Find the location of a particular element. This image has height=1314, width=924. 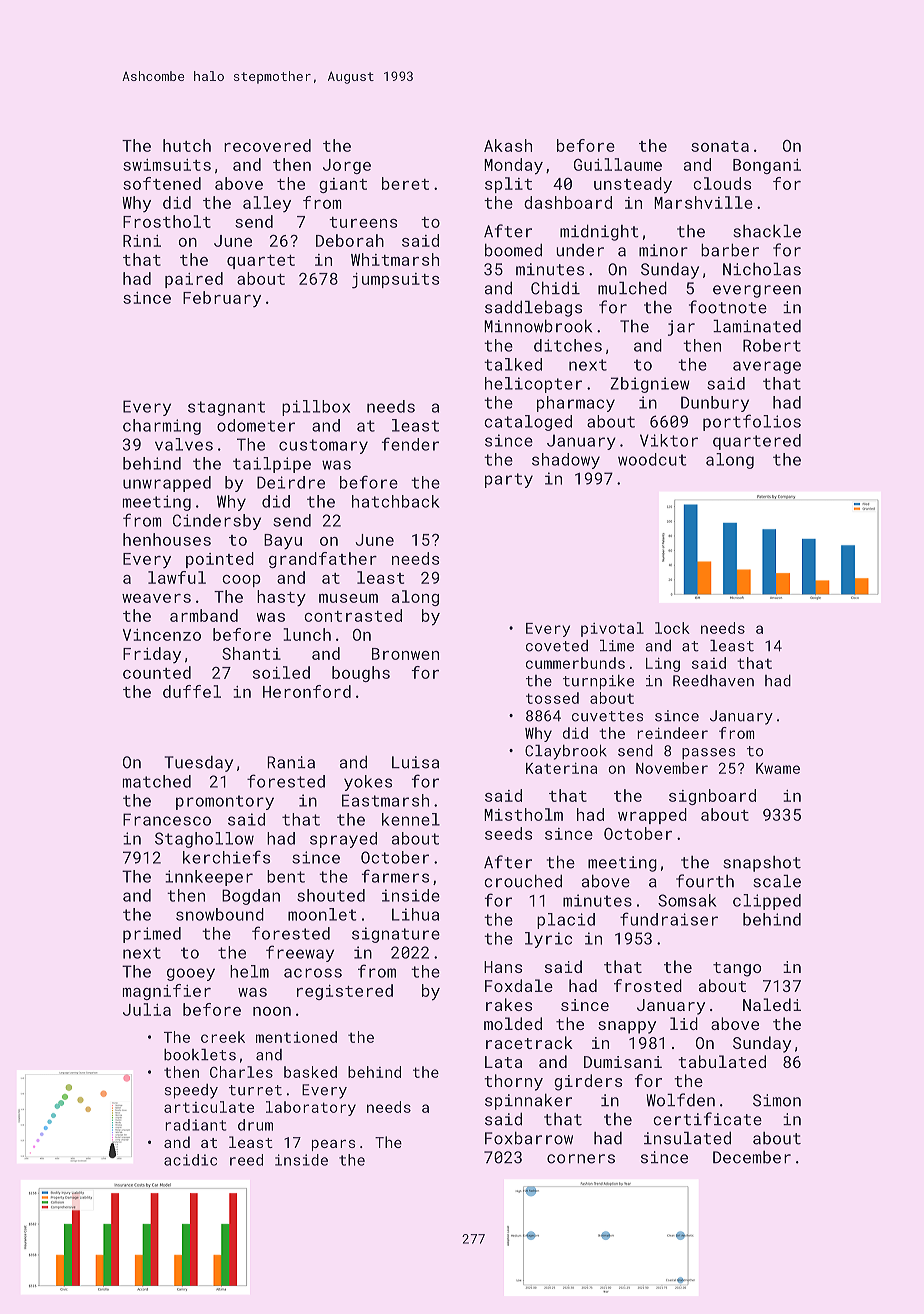

speedy is located at coordinates (191, 1091).
